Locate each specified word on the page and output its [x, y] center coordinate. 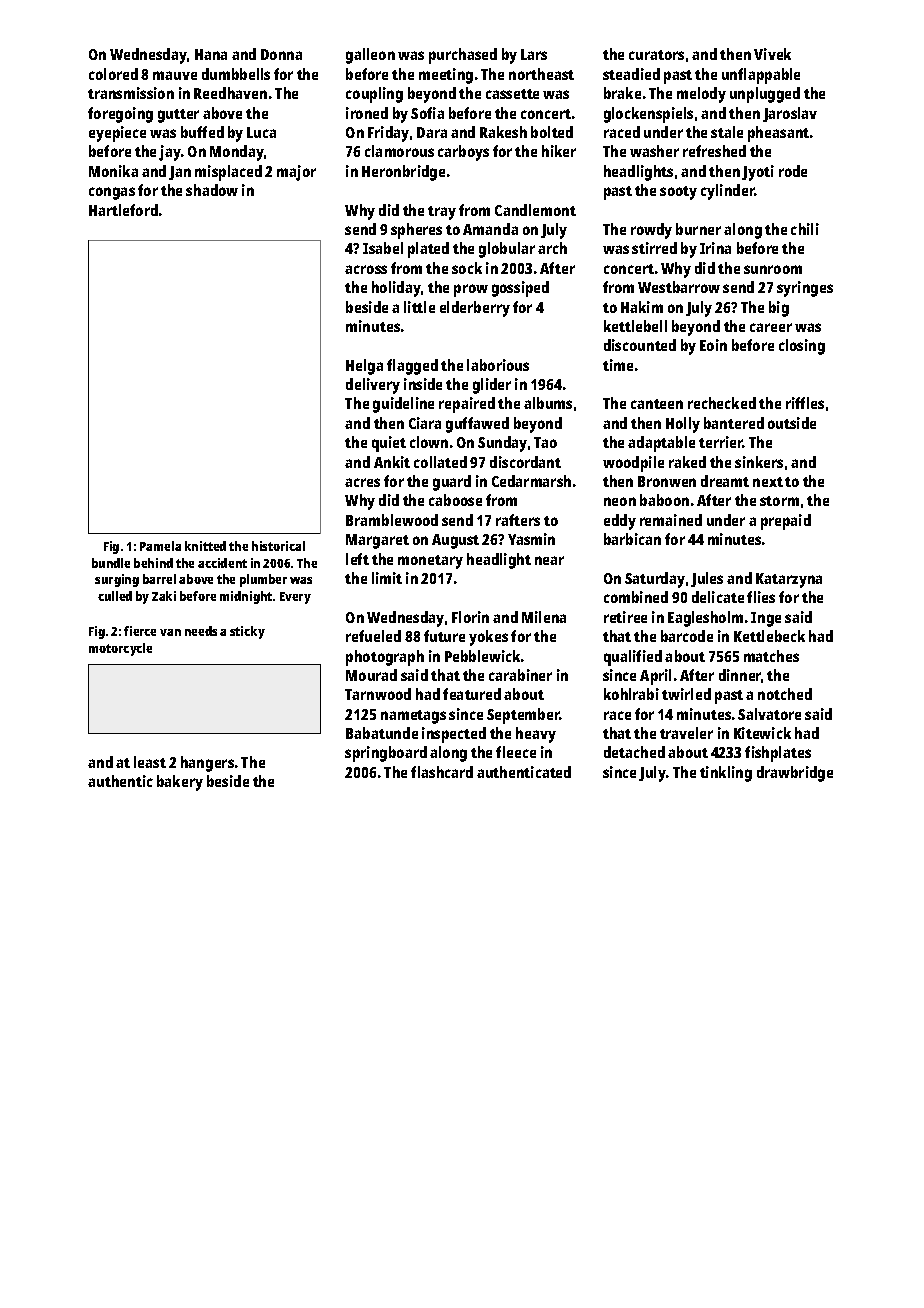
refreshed [714, 151]
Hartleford [123, 210]
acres [362, 482]
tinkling [726, 774]
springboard [386, 754]
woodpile [633, 464]
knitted [205, 546]
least [150, 762]
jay [170, 153]
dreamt [725, 481]
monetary [430, 562]
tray [442, 213]
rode [793, 171]
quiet [389, 444]
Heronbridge [403, 173]
